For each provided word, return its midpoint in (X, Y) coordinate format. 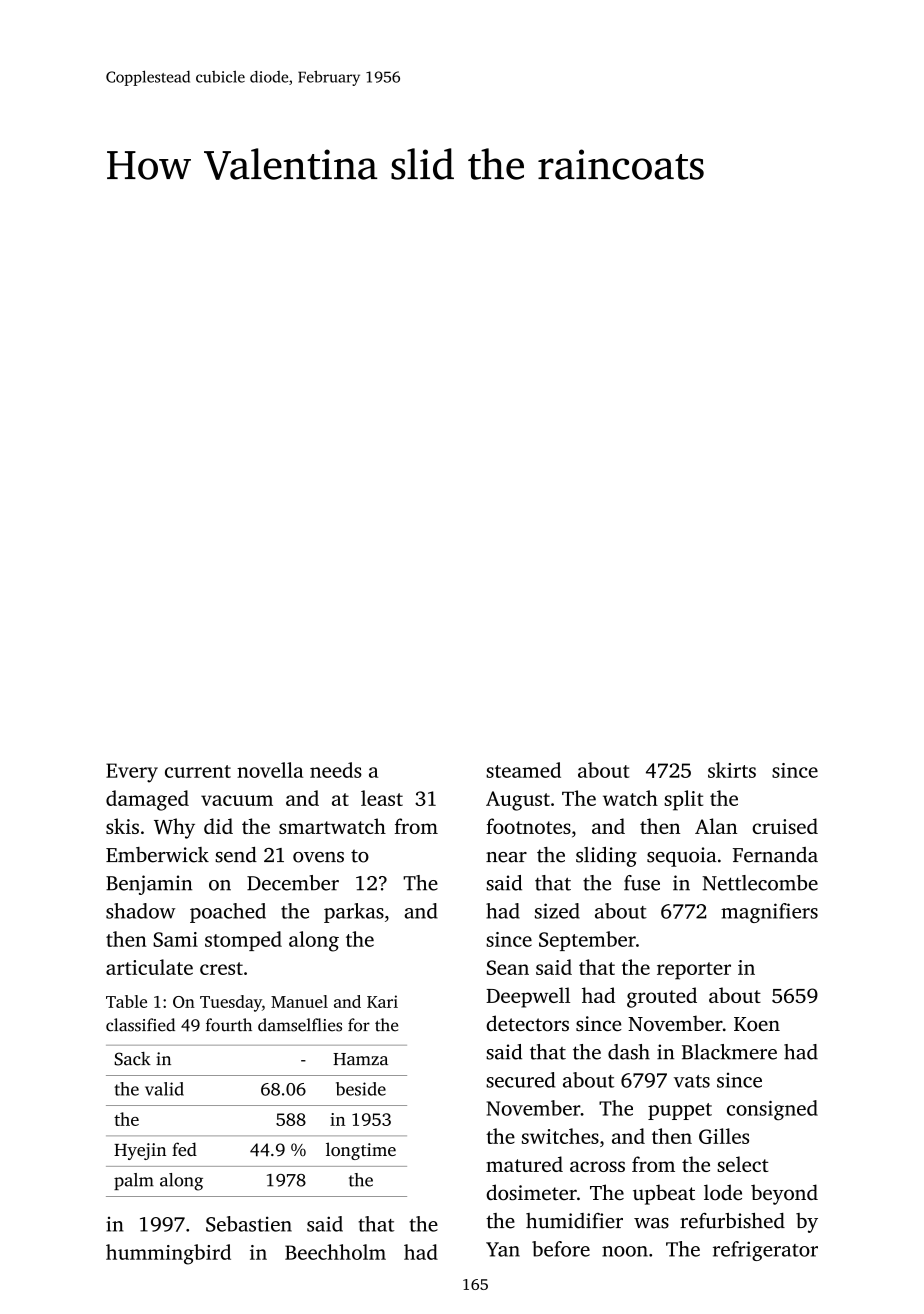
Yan (503, 1249)
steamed (523, 770)
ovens (318, 857)
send (236, 855)
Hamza (360, 1059)
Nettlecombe (760, 883)
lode (723, 1192)
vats (692, 1081)
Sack (132, 1059)
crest (221, 968)
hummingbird (168, 1254)
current (198, 771)
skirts (732, 770)
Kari (382, 1001)
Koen (757, 1024)
